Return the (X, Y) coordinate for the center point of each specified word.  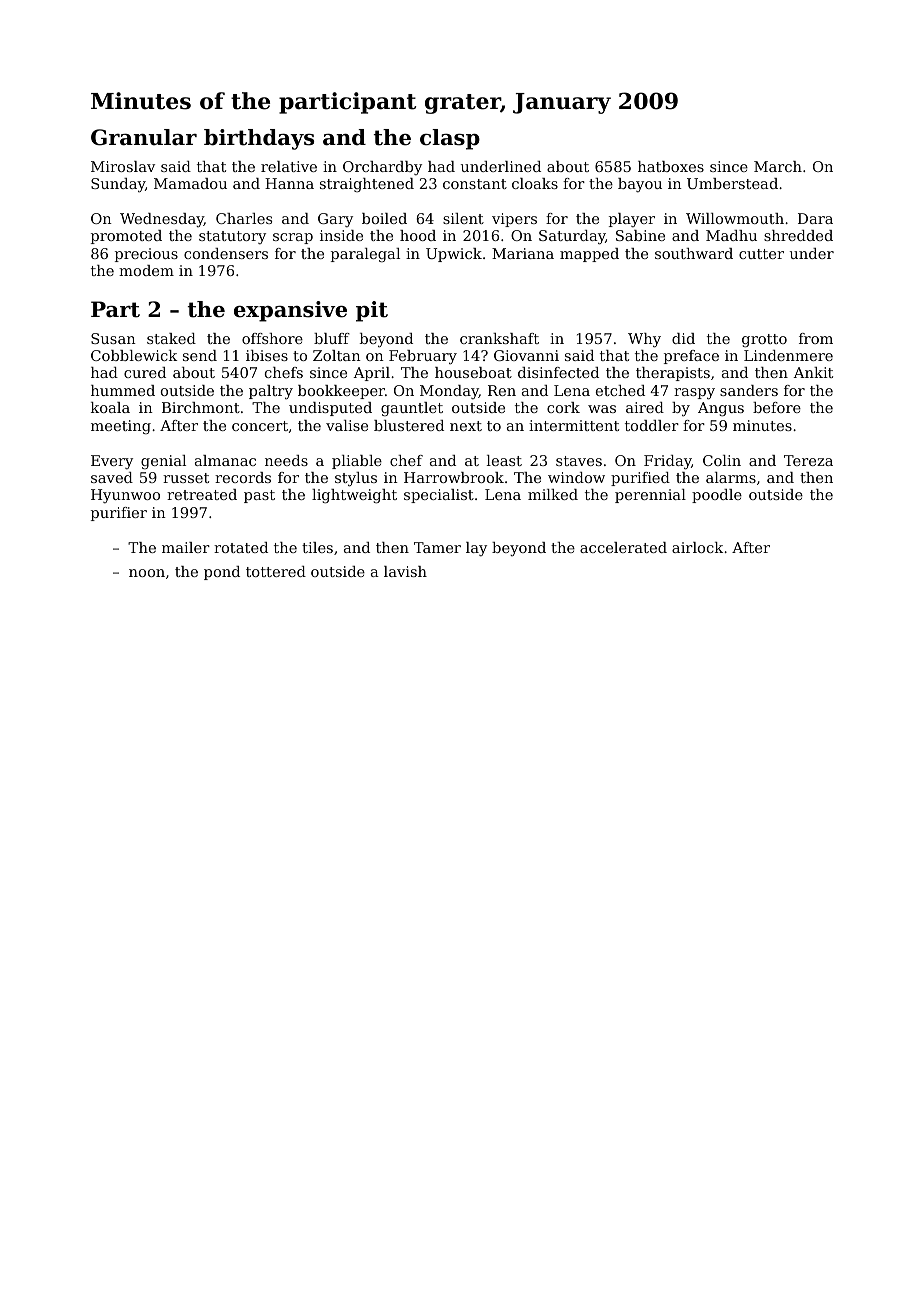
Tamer (437, 547)
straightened (367, 185)
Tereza (808, 460)
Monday (449, 392)
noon (147, 573)
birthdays (259, 139)
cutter (761, 254)
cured (145, 372)
